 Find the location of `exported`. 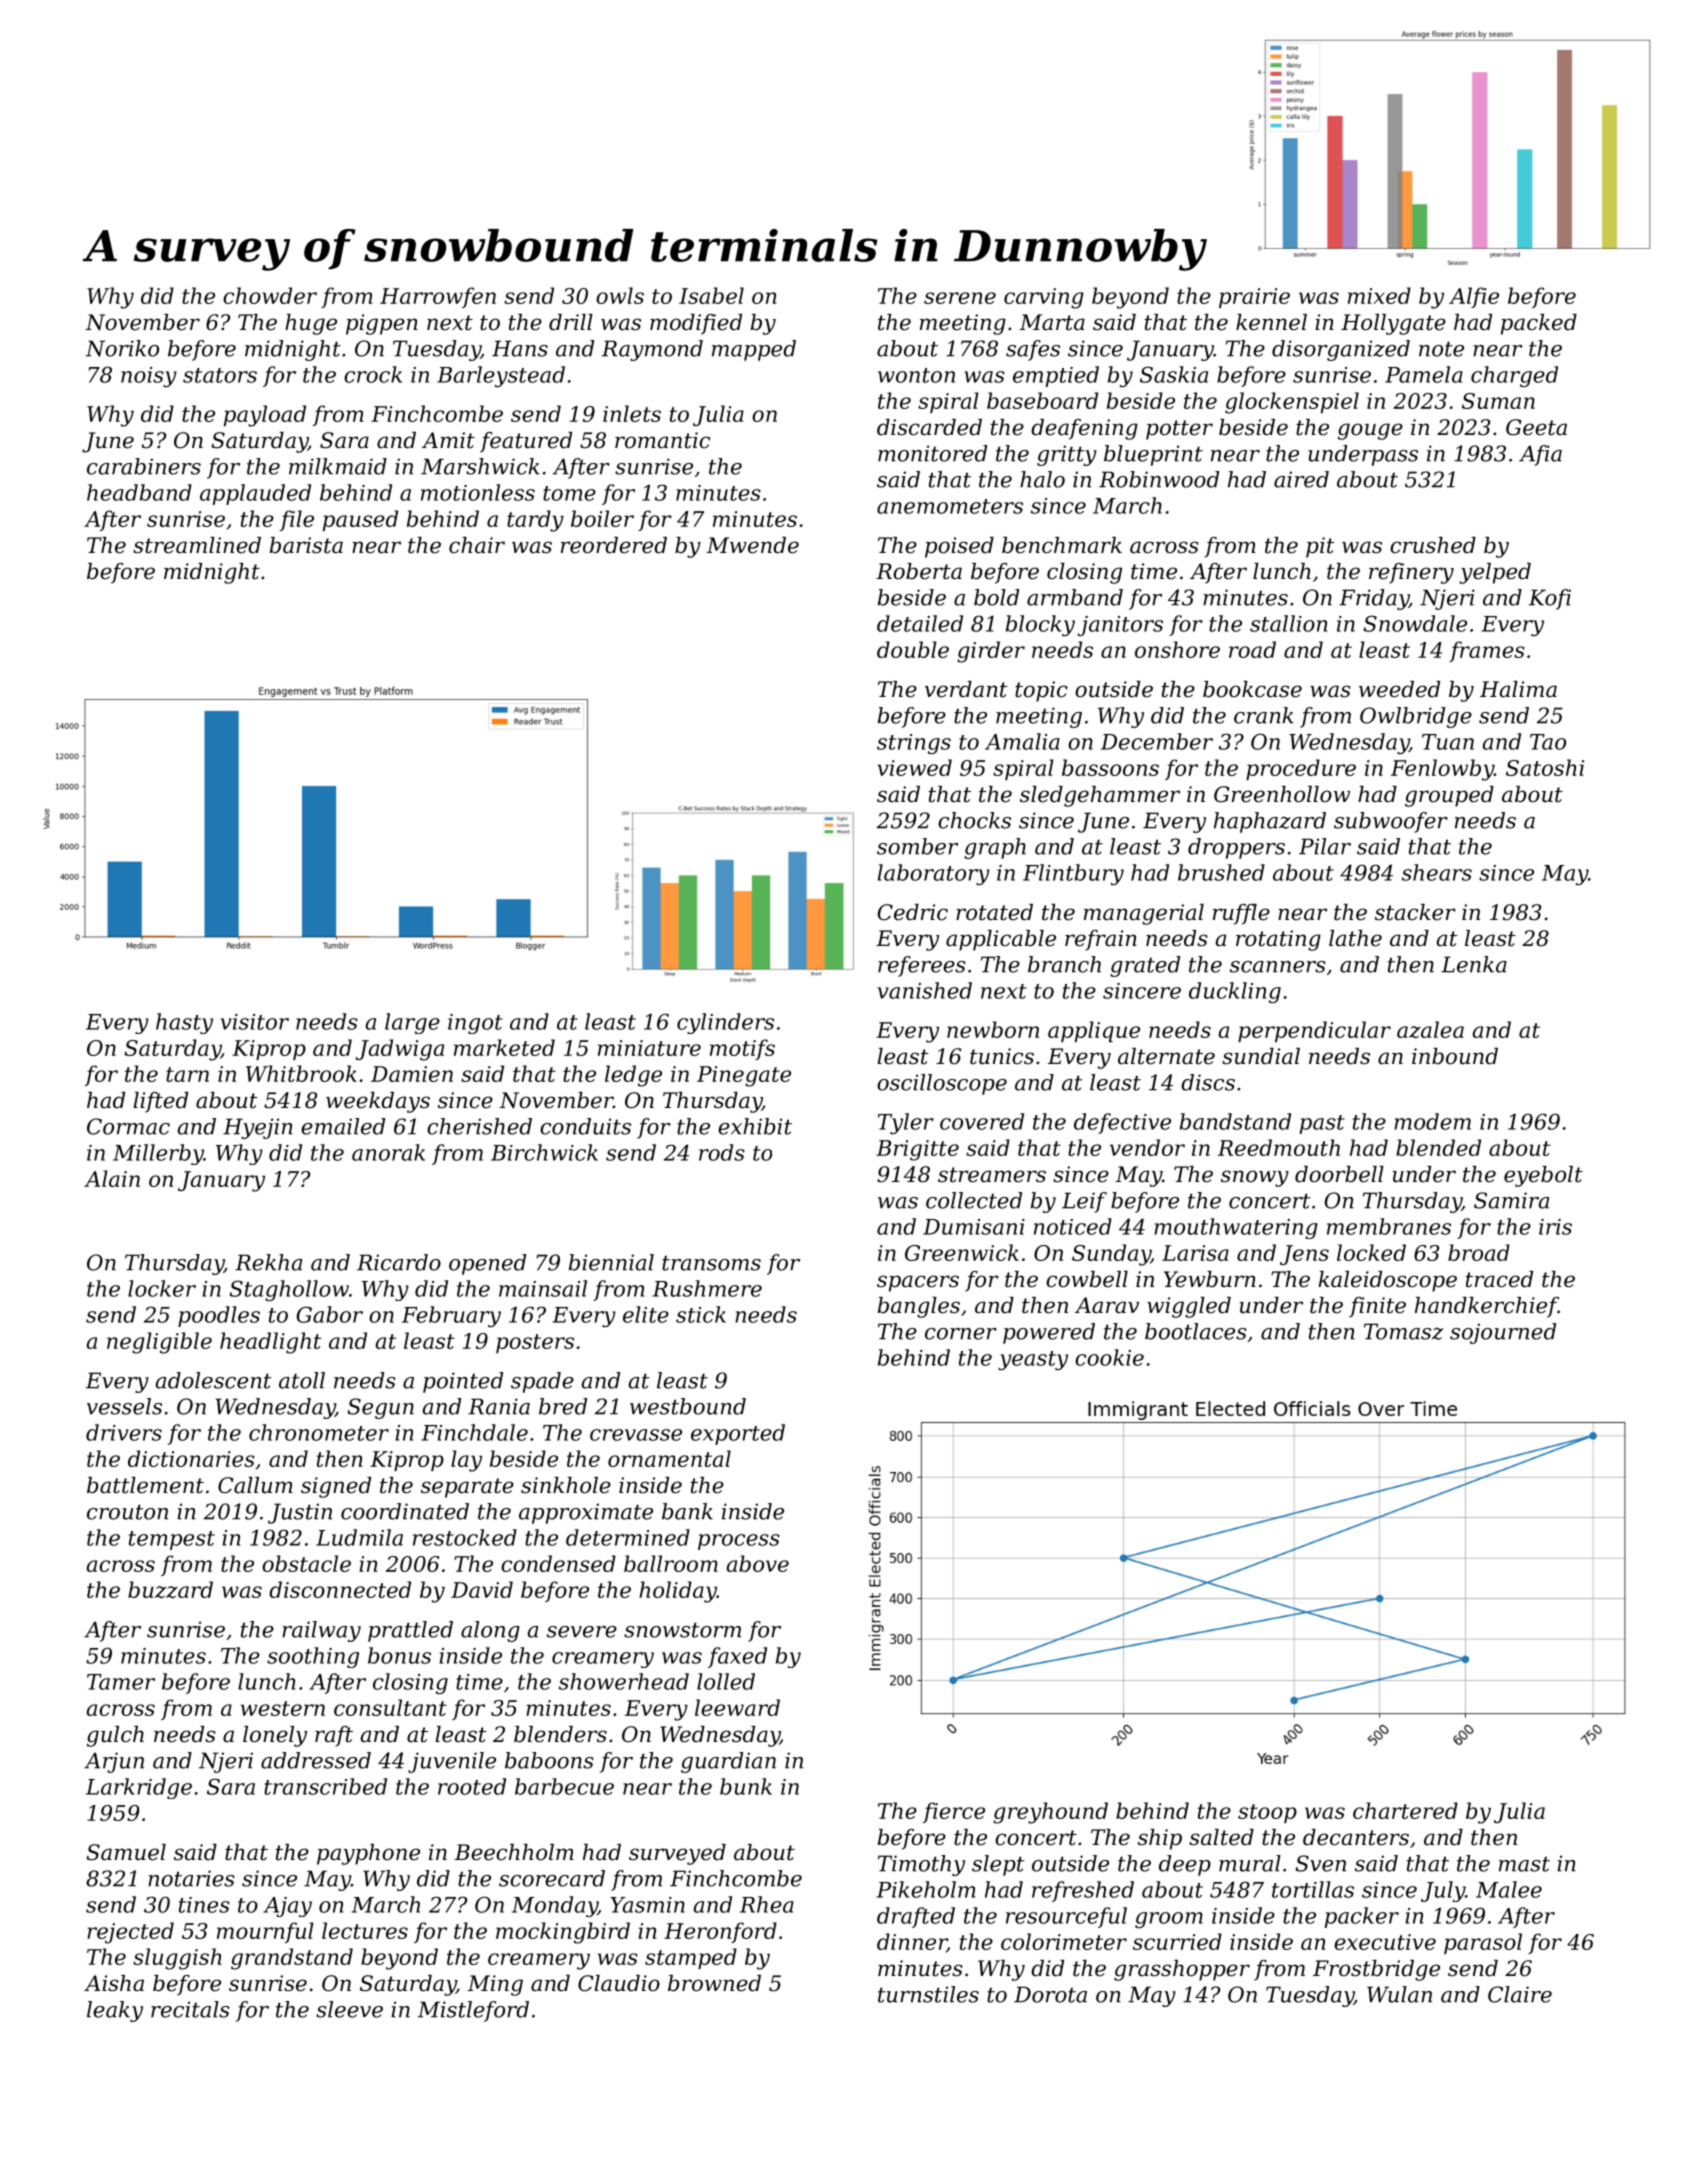

exported is located at coordinates (738, 1434).
